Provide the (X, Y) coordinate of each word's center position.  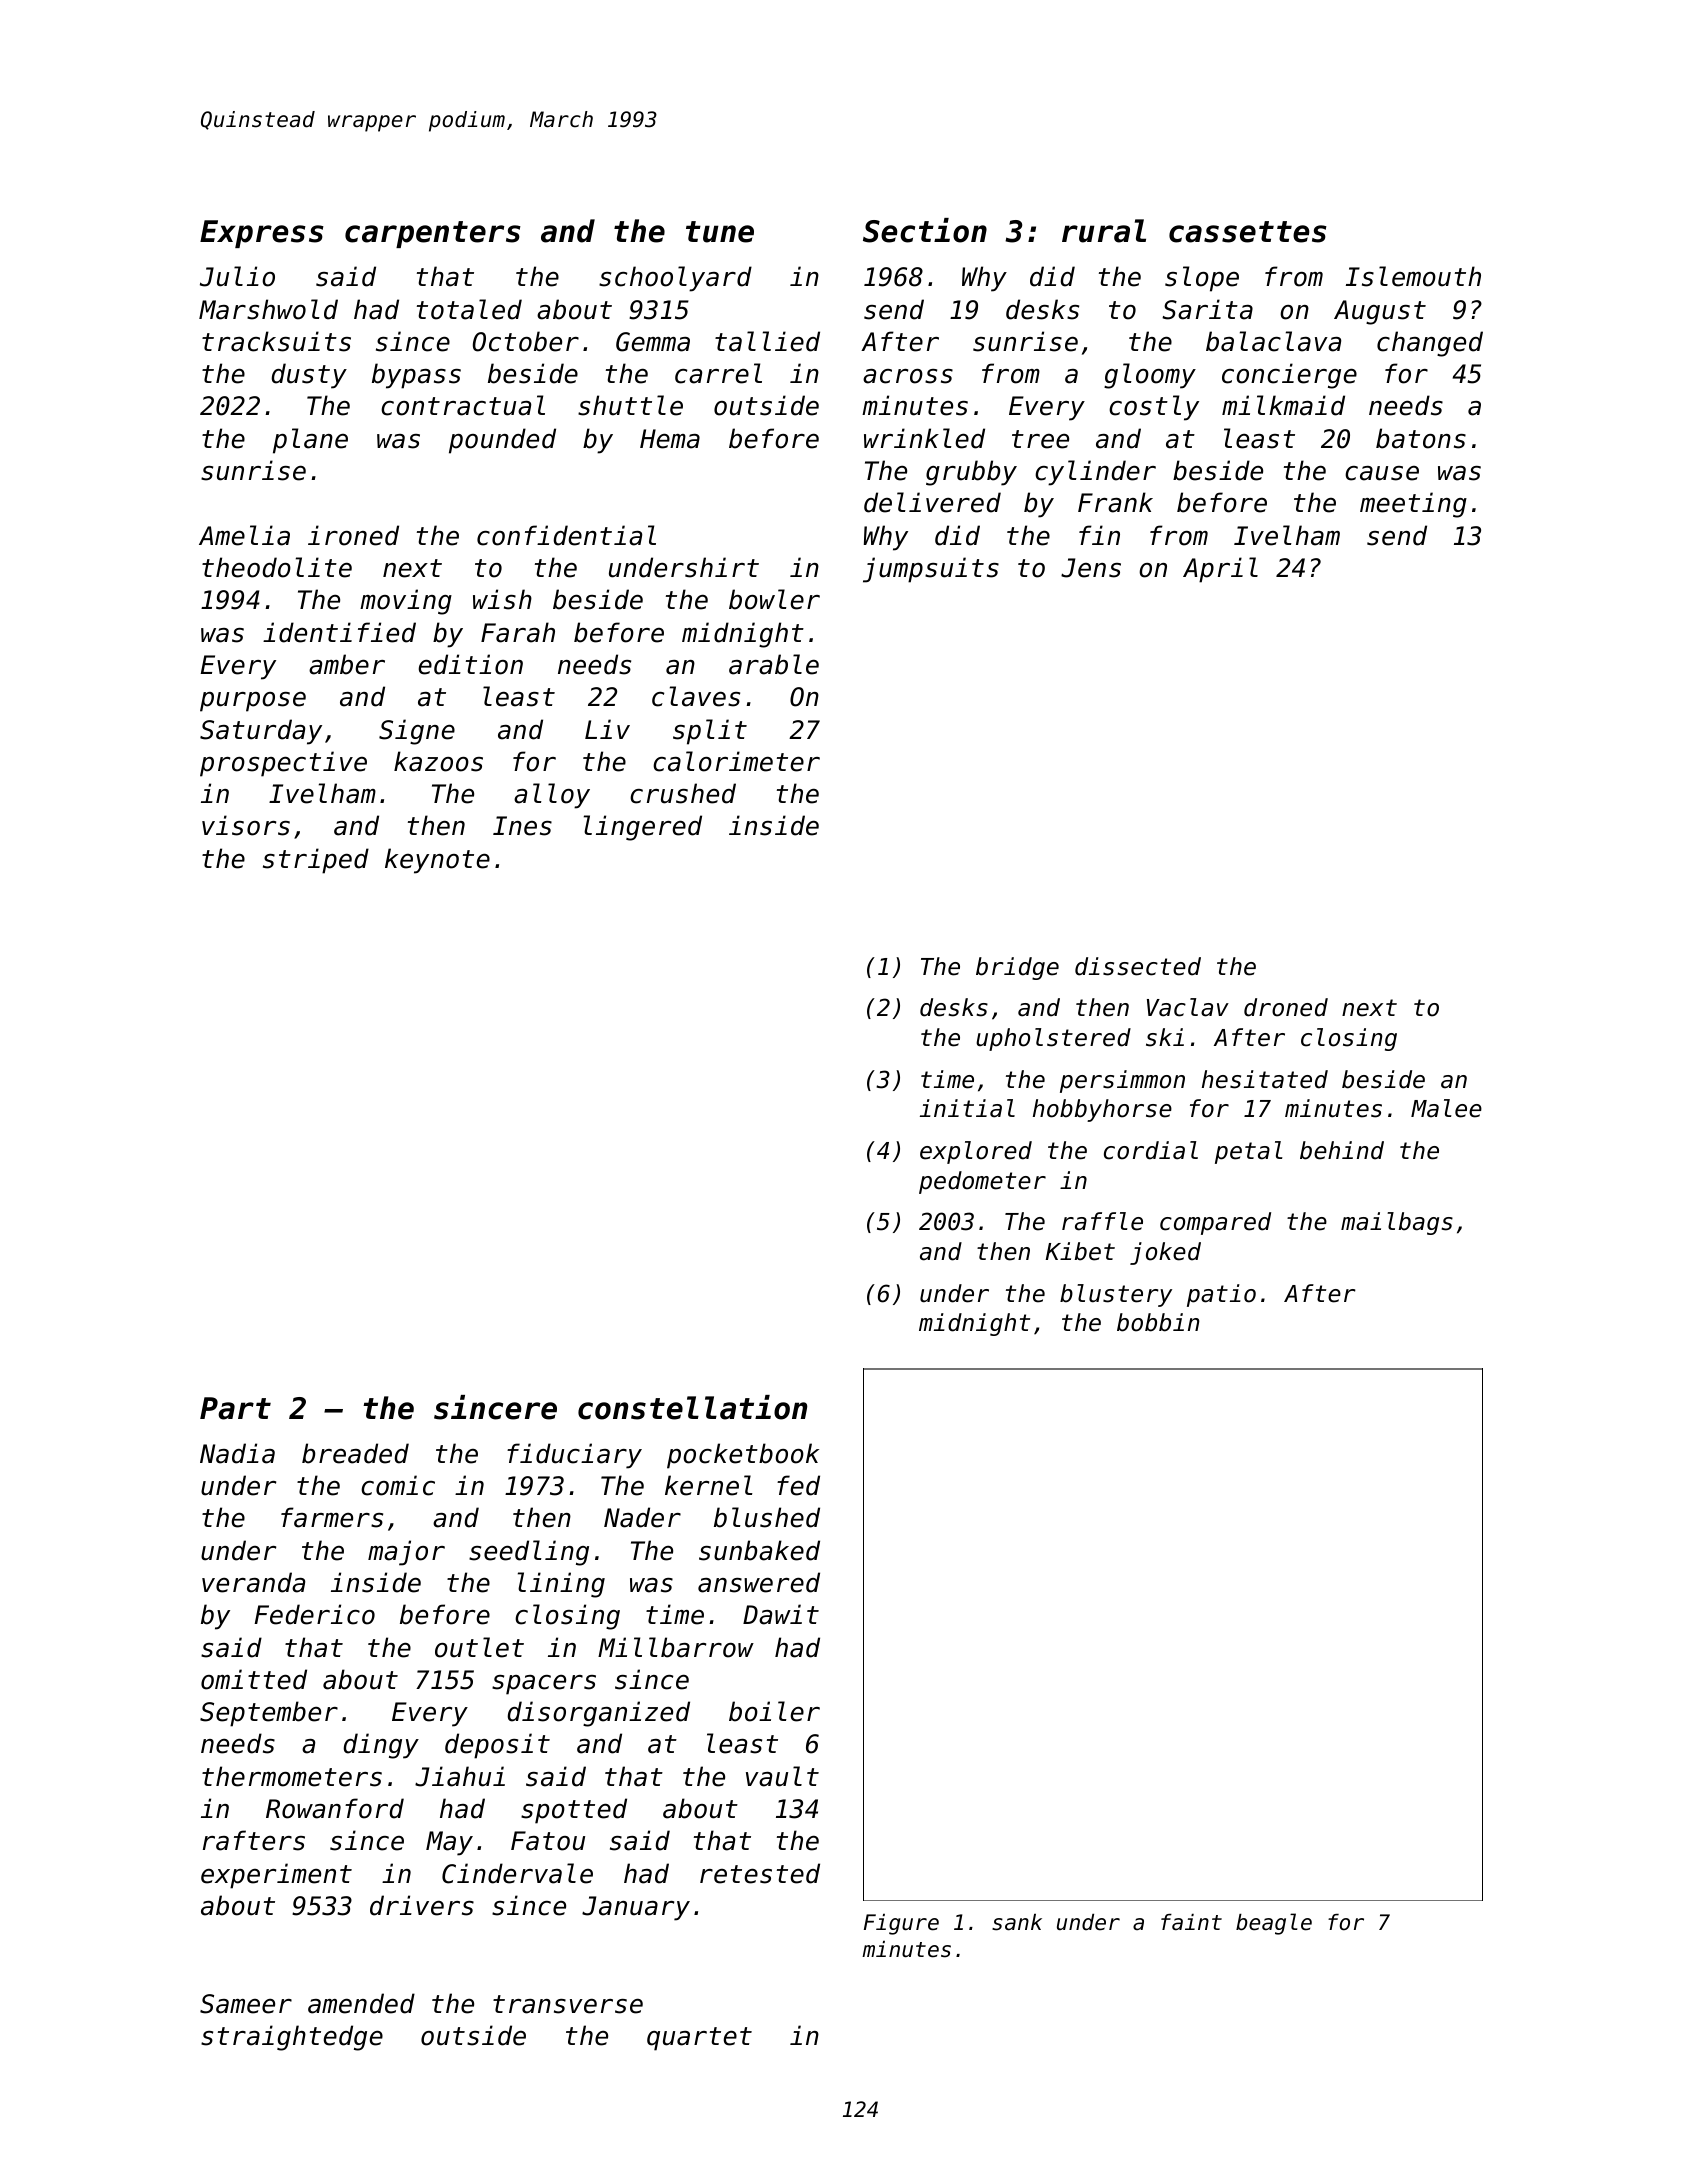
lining (561, 1585)
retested (760, 1873)
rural (1104, 231)
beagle (1274, 1924)
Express (262, 234)
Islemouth (1413, 276)
